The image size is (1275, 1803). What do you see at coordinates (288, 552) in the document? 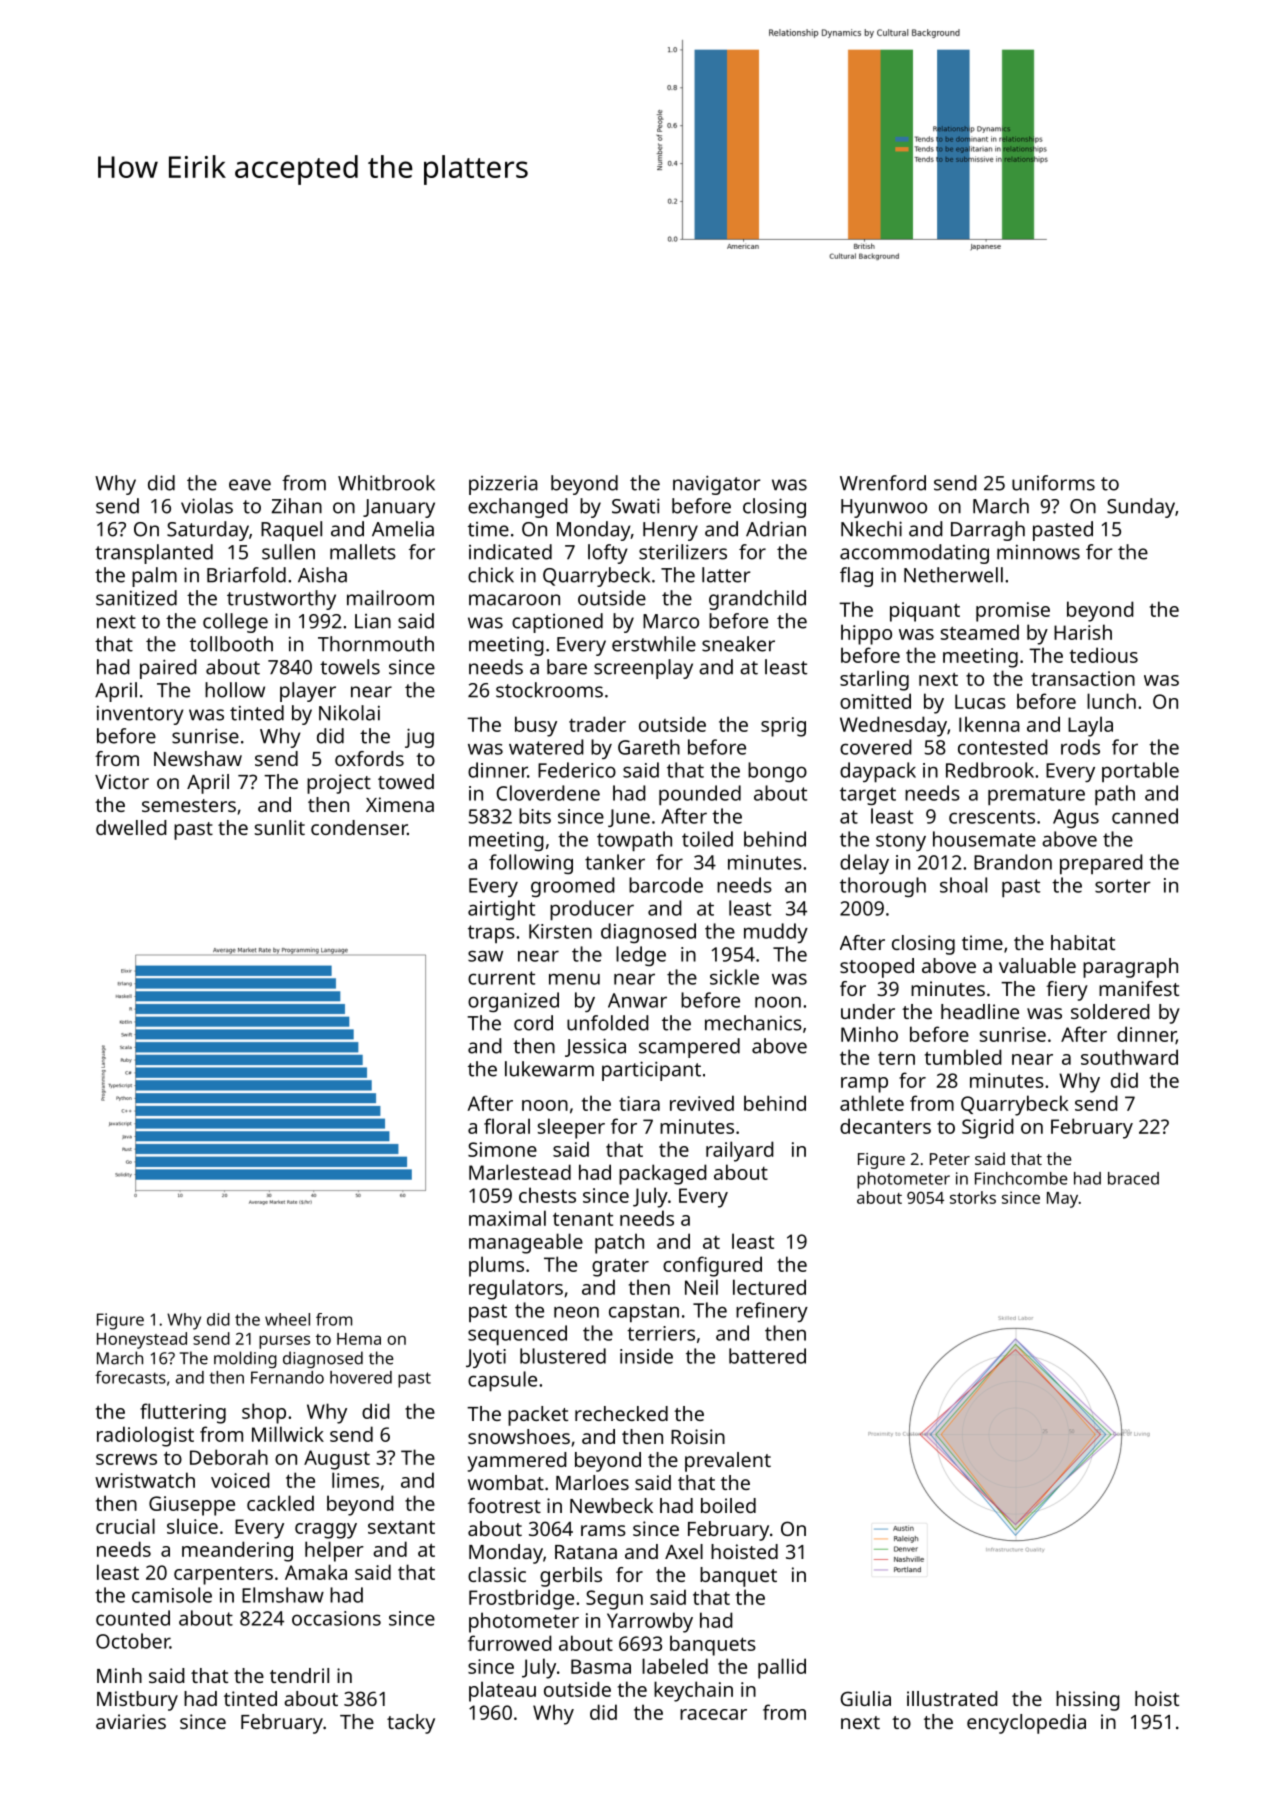
I see `sullen` at bounding box center [288, 552].
